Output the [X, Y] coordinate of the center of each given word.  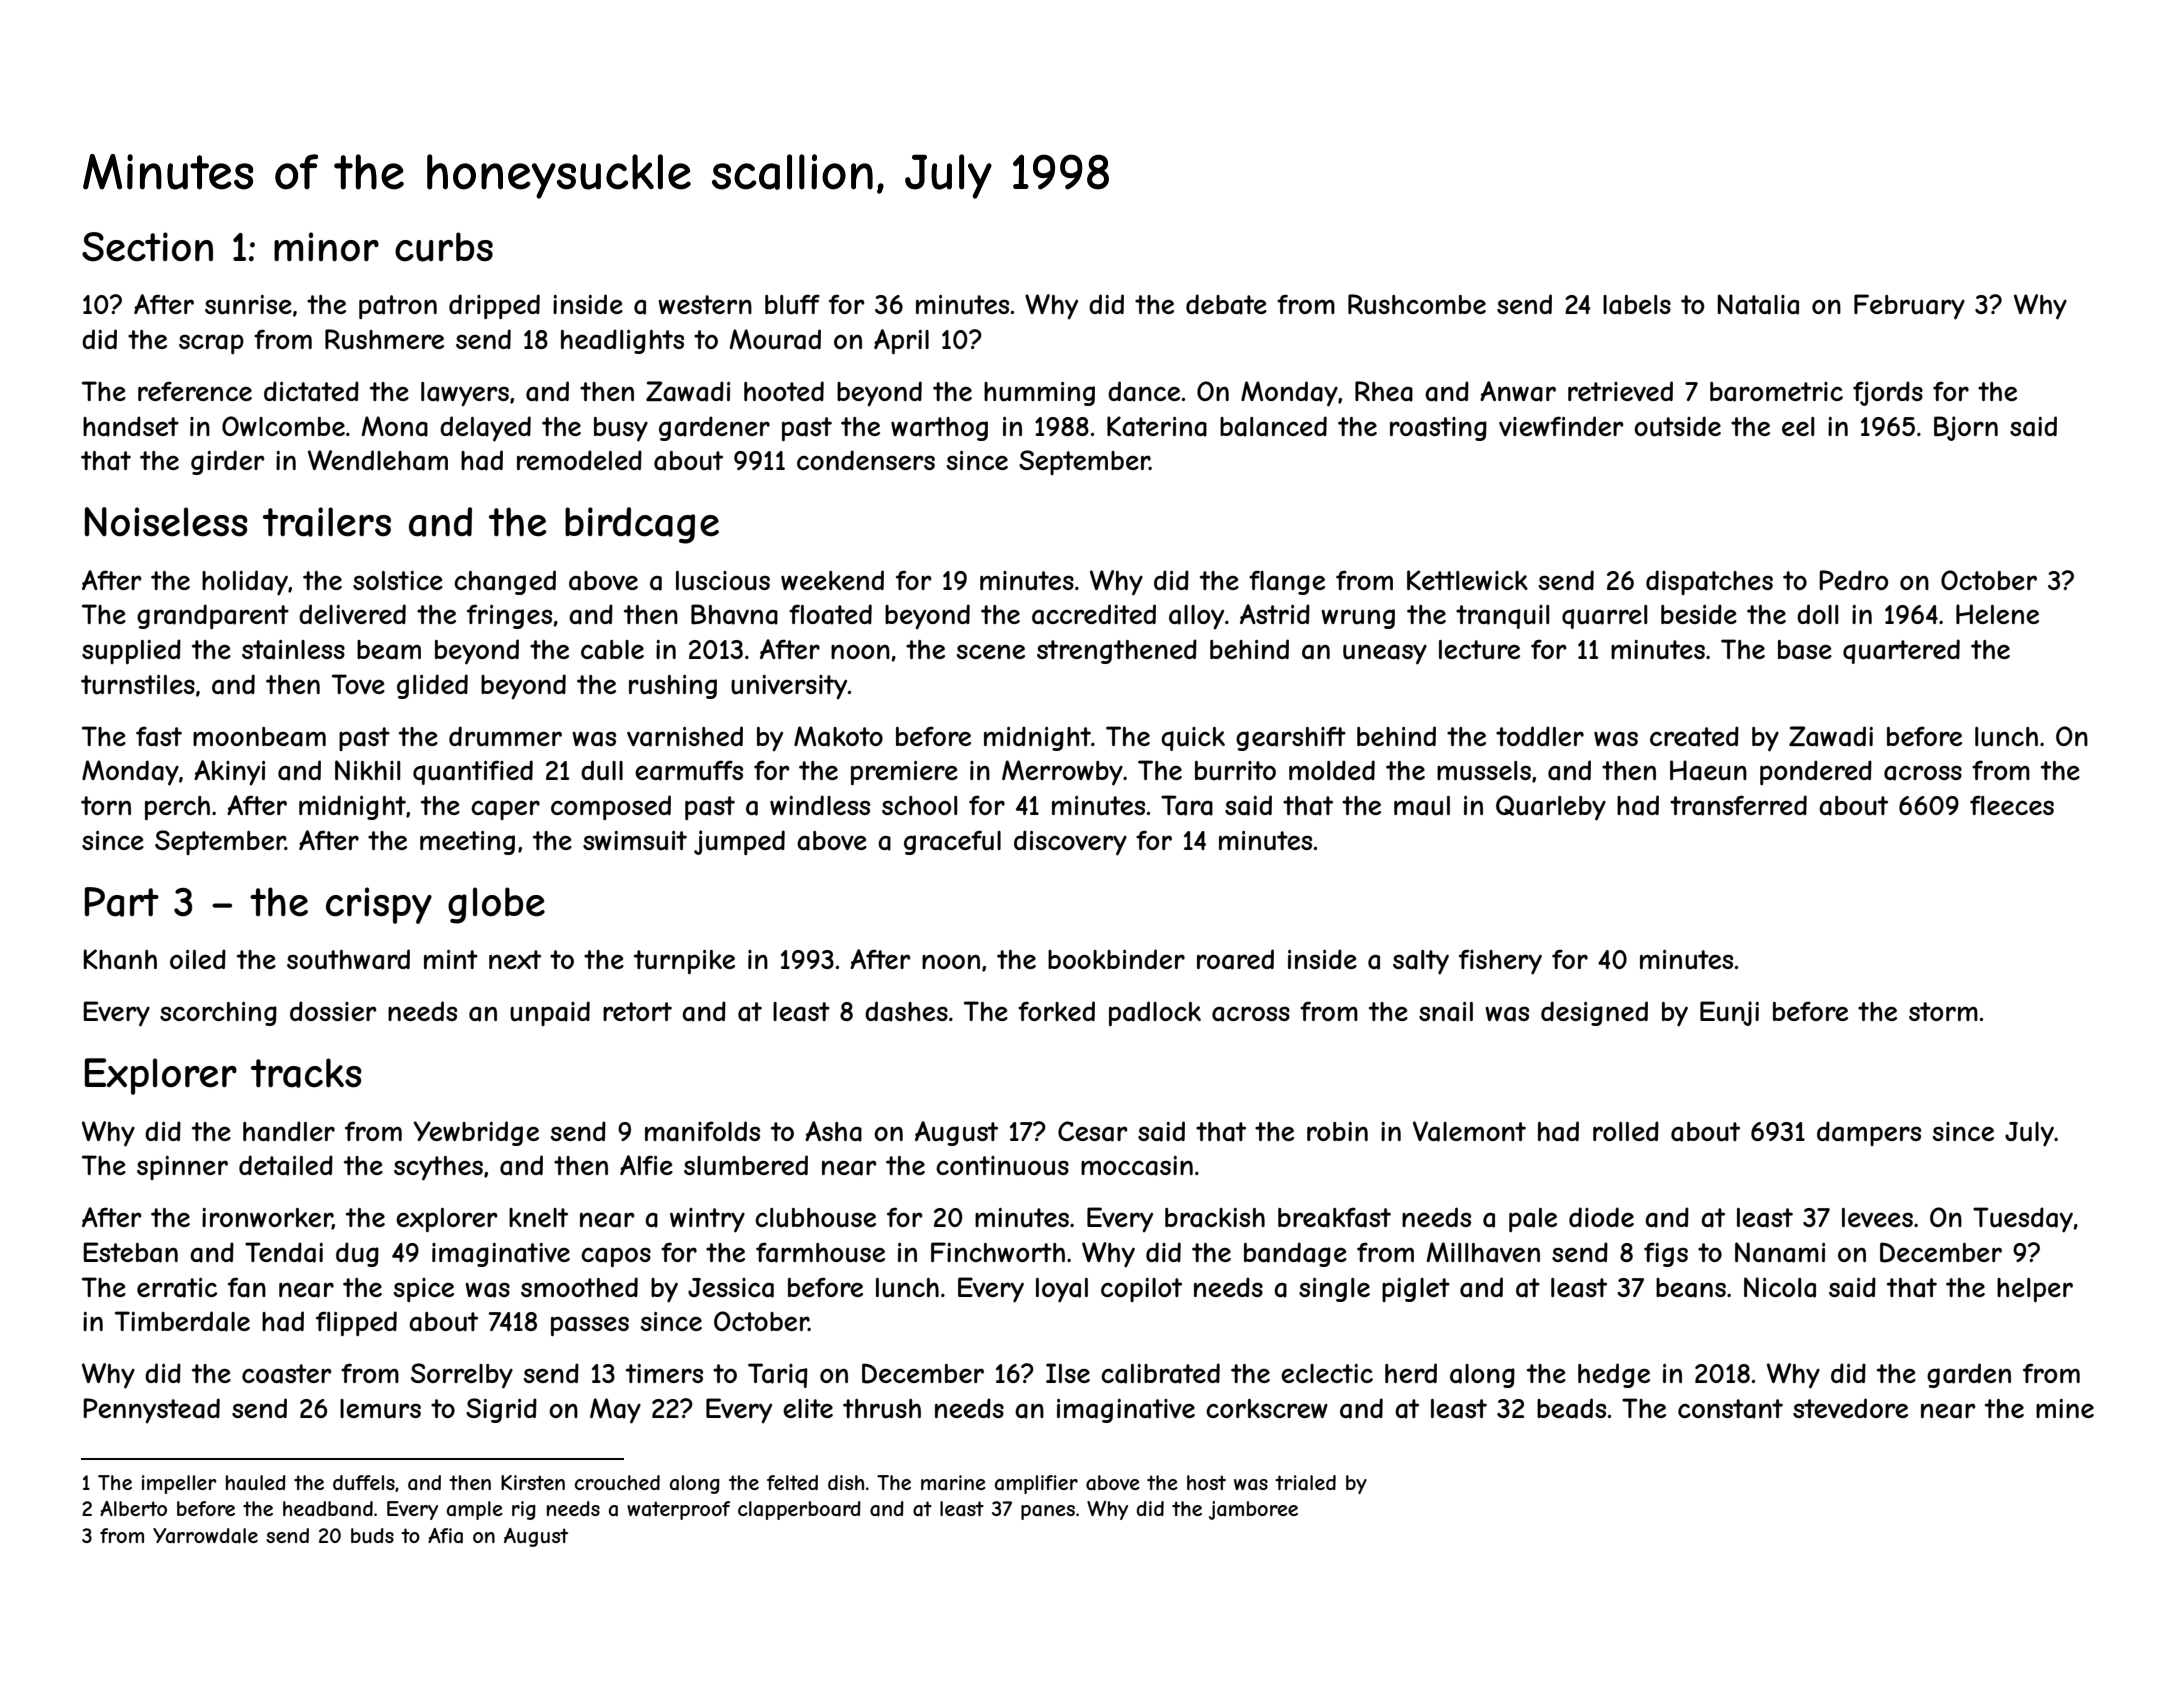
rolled [1626, 1131]
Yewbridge [476, 1133]
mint [451, 959]
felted [792, 1482]
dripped [494, 306]
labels [1637, 305]
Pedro [1854, 580]
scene [990, 652]
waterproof [678, 1510]
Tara [1187, 805]
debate [1226, 304]
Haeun [1708, 770]
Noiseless [166, 522]
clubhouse [815, 1218]
